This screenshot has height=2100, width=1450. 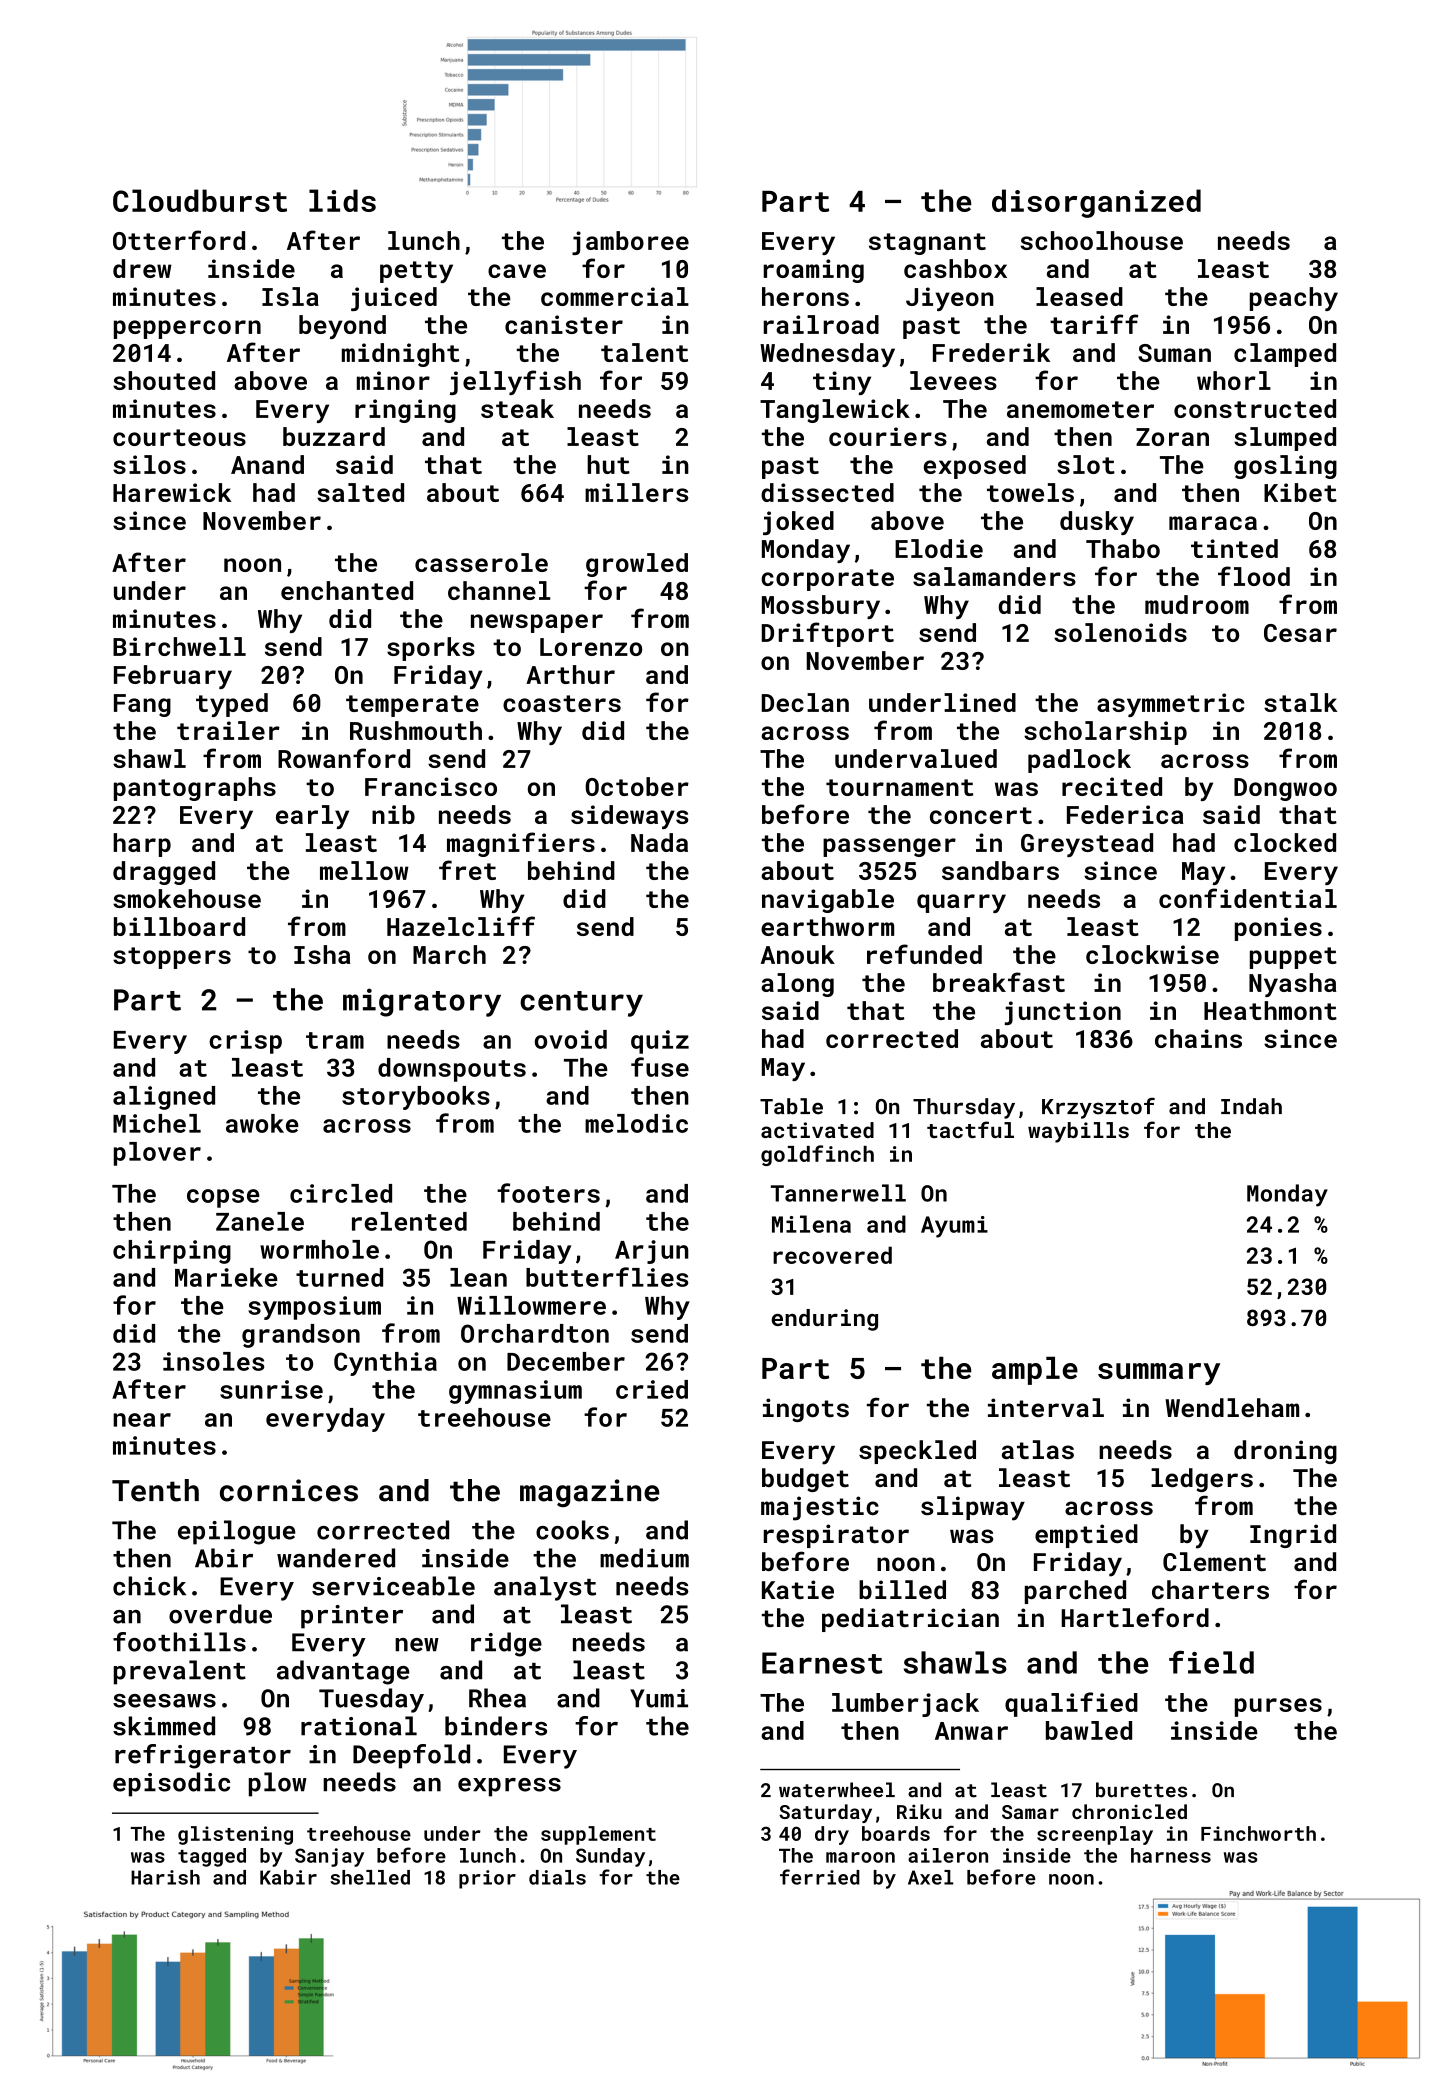 What do you see at coordinates (814, 271) in the screenshot?
I see `roaming` at bounding box center [814, 271].
